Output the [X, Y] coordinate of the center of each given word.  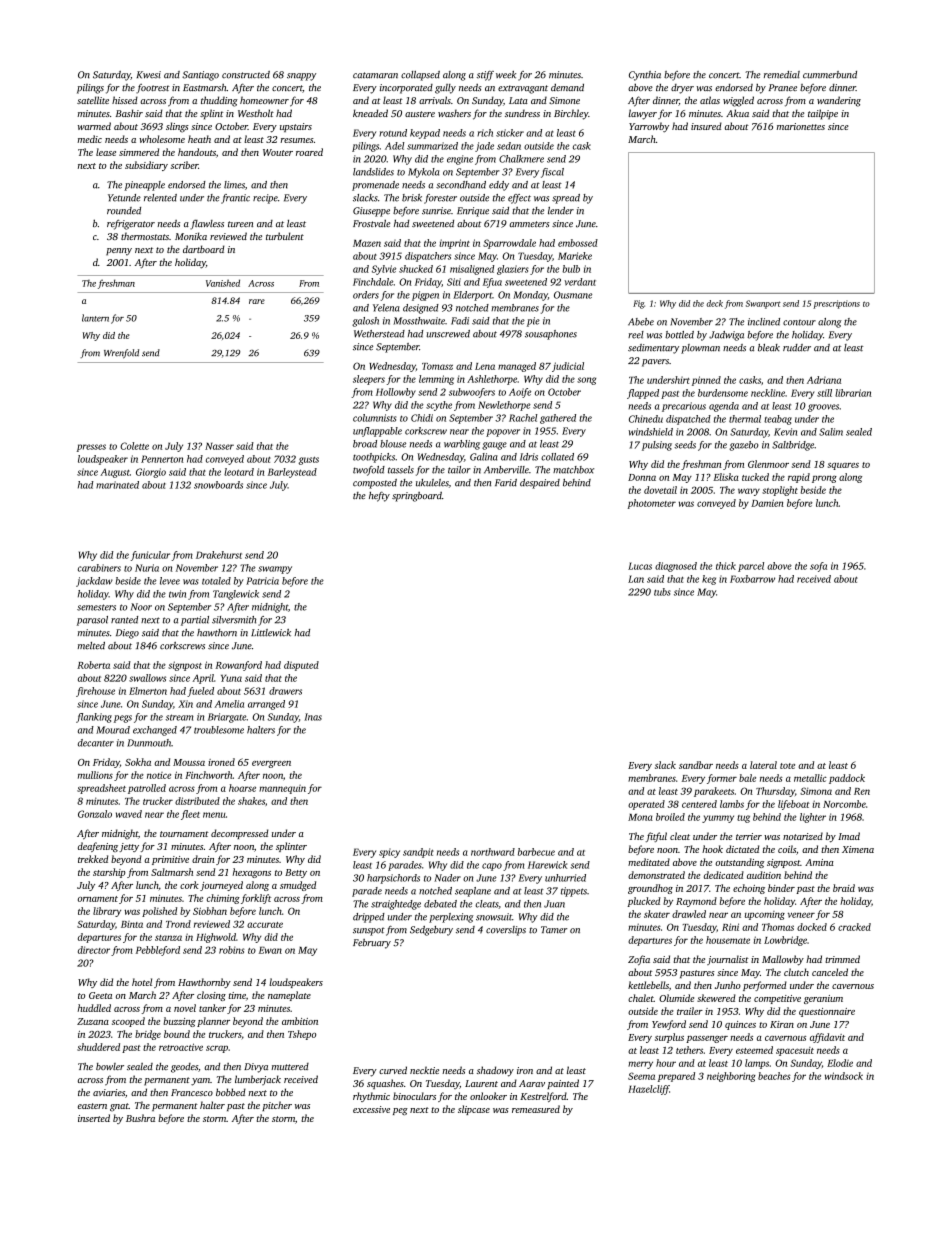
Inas [313, 717]
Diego [127, 634]
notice [159, 775]
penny [119, 252]
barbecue [536, 852]
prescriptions [836, 304]
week [506, 75]
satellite [93, 100]
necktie [424, 1070]
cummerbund [830, 75]
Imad [849, 836]
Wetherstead [379, 334]
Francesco [192, 1092]
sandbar [696, 765]
